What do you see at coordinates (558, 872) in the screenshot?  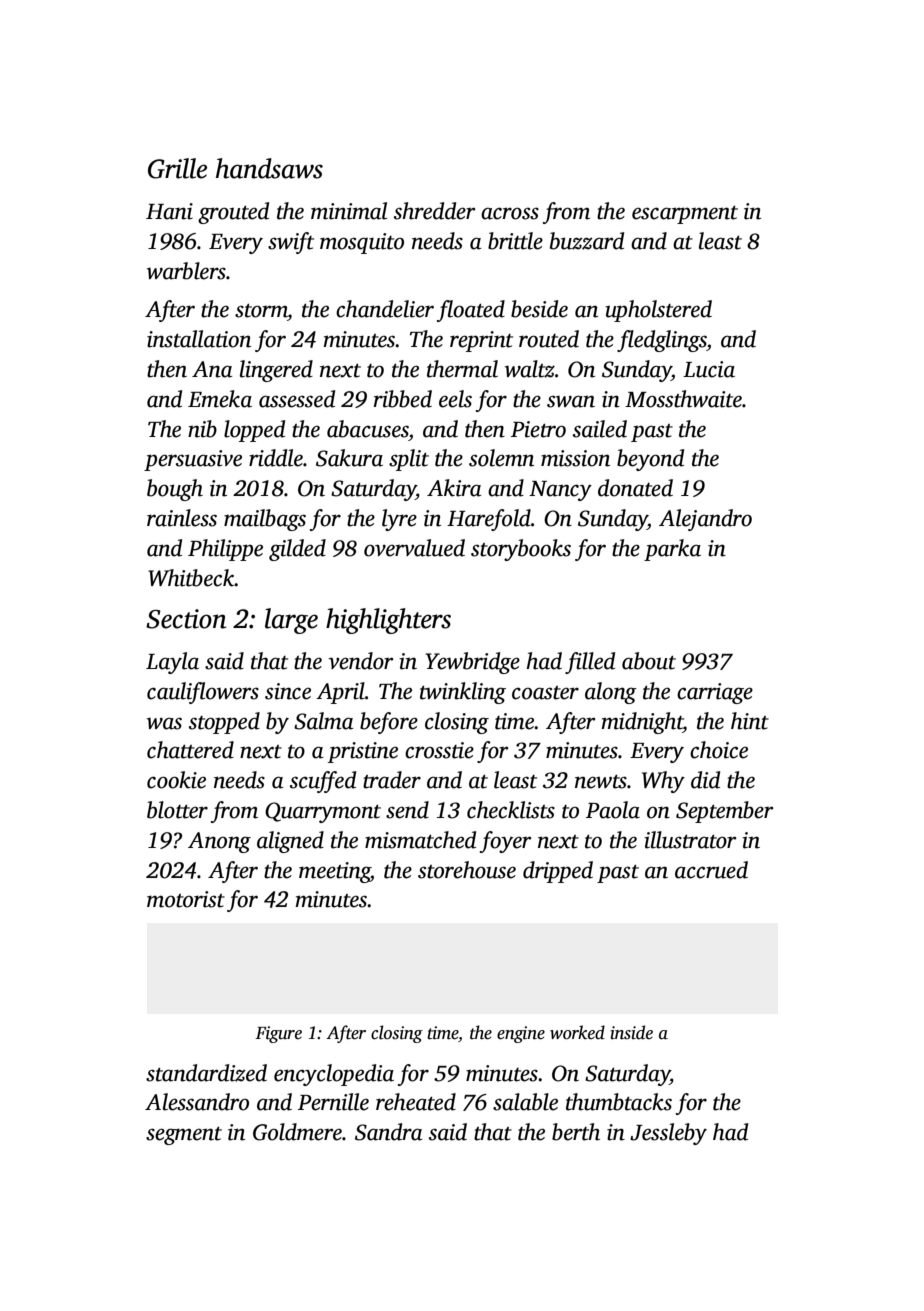 I see `dripped` at bounding box center [558, 872].
